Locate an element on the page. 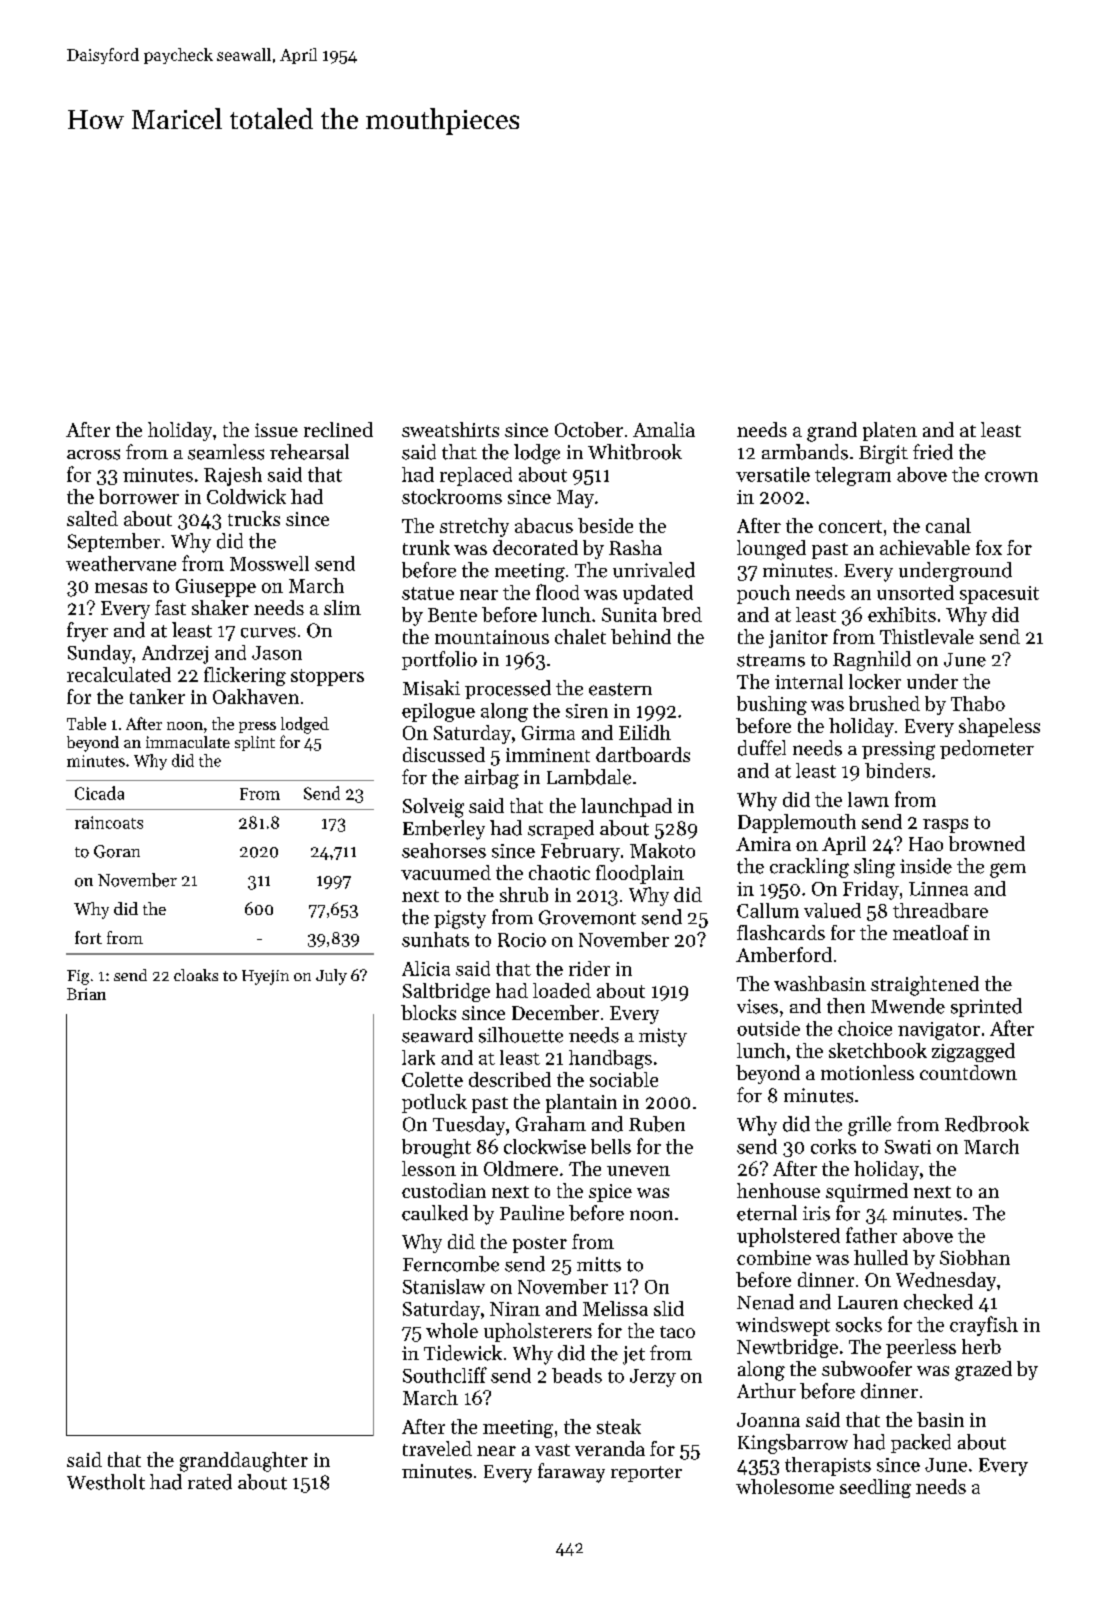  Jason is located at coordinates (277, 653).
